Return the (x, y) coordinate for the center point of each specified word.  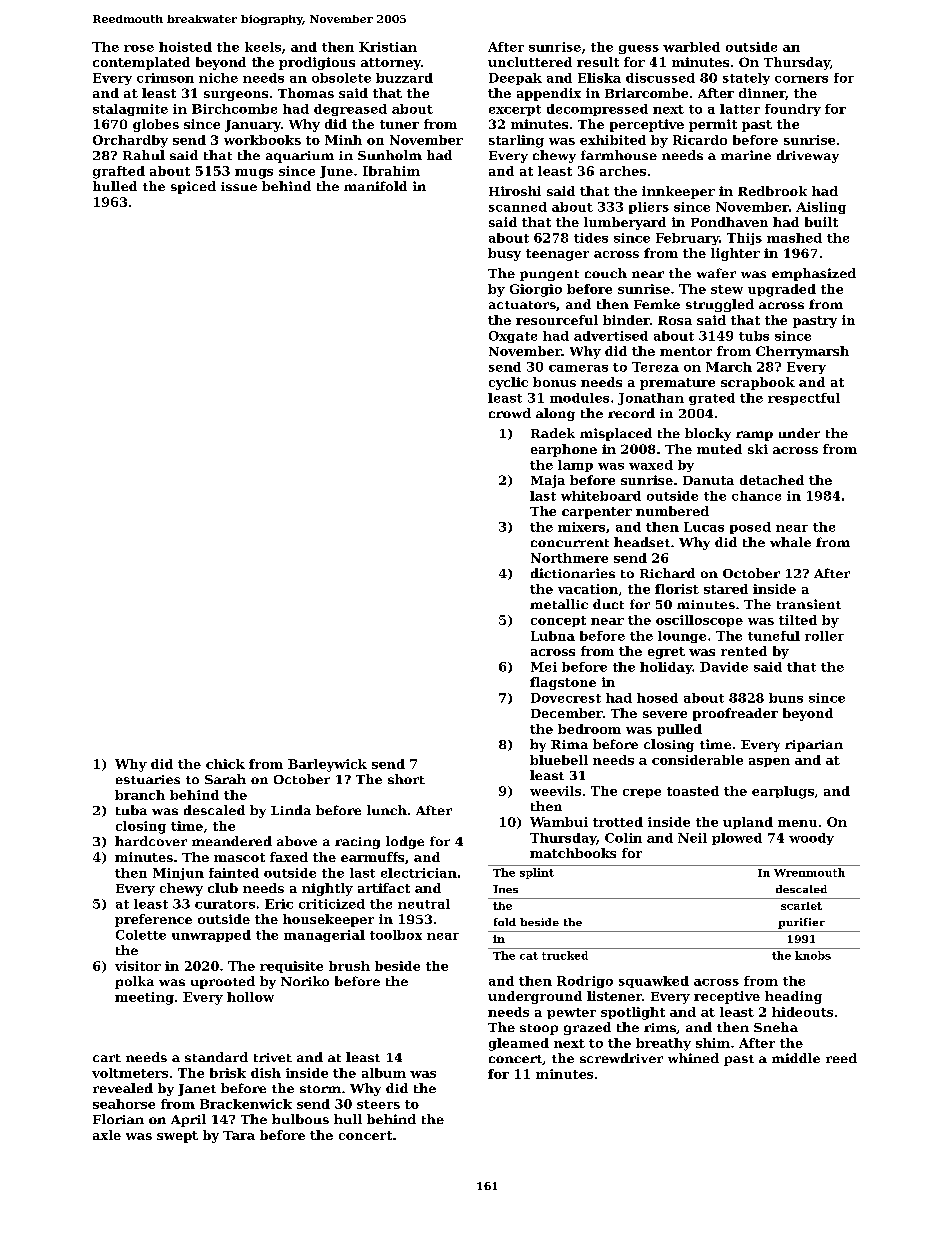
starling (516, 141)
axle (107, 1135)
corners (801, 79)
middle (796, 1058)
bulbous (300, 1119)
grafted (119, 172)
